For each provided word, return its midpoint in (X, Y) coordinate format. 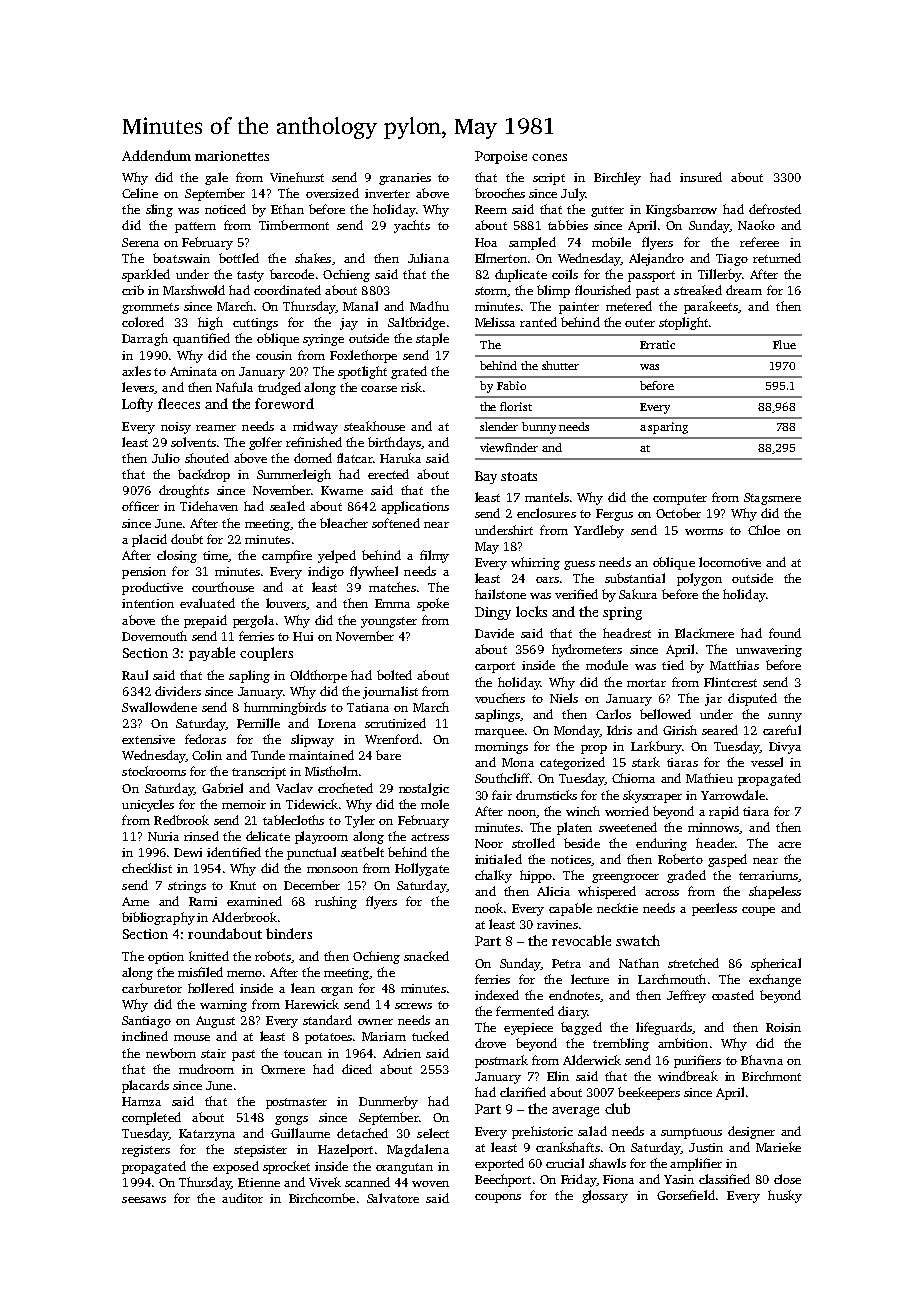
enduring (661, 844)
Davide (494, 633)
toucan (303, 1054)
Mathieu (709, 778)
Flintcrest (730, 682)
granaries (405, 179)
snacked (426, 956)
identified (234, 852)
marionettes (232, 156)
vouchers (500, 698)
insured (701, 177)
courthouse (223, 587)
